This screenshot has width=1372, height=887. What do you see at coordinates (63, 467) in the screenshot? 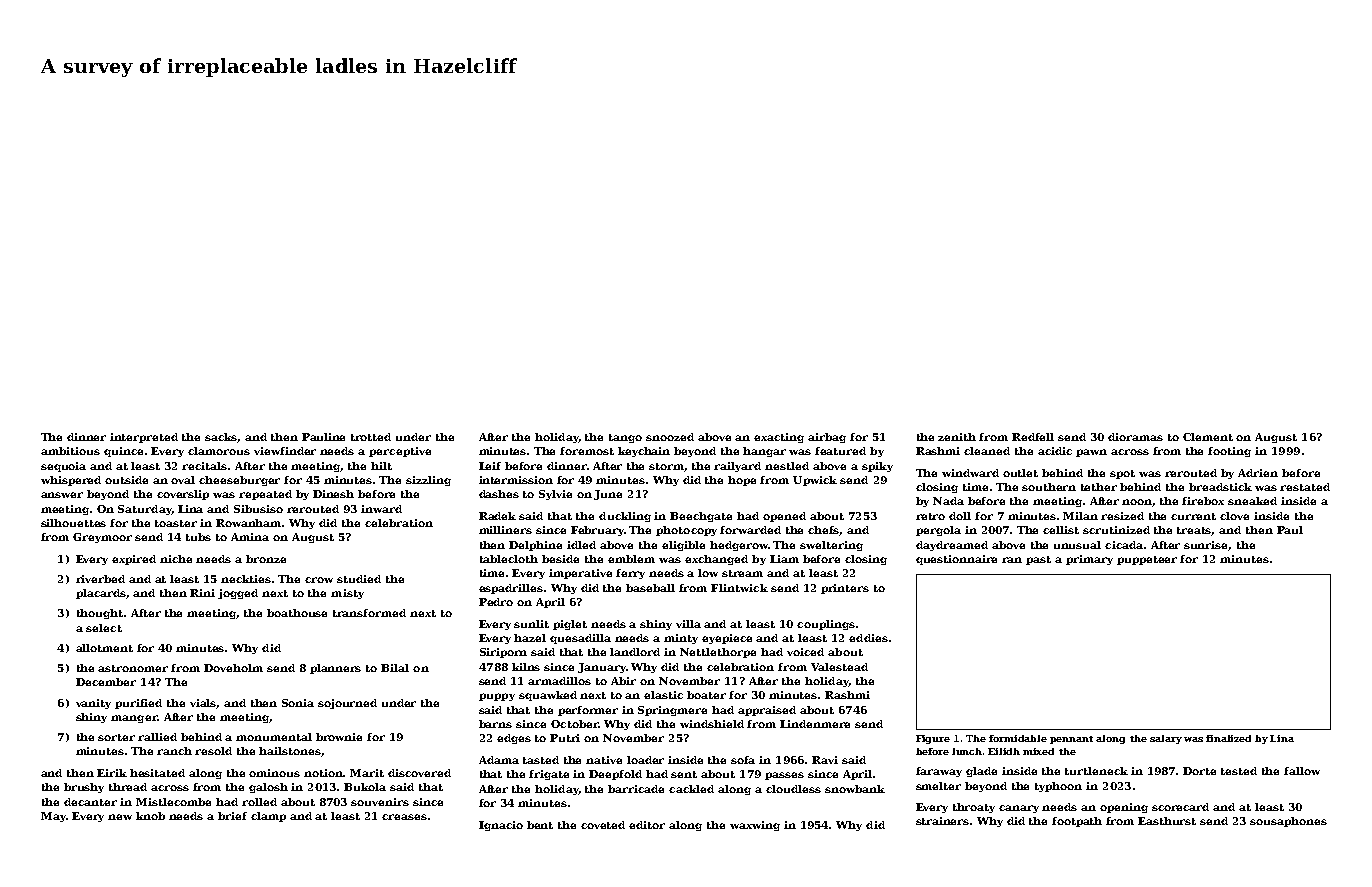
I see `sequoia` at bounding box center [63, 467].
